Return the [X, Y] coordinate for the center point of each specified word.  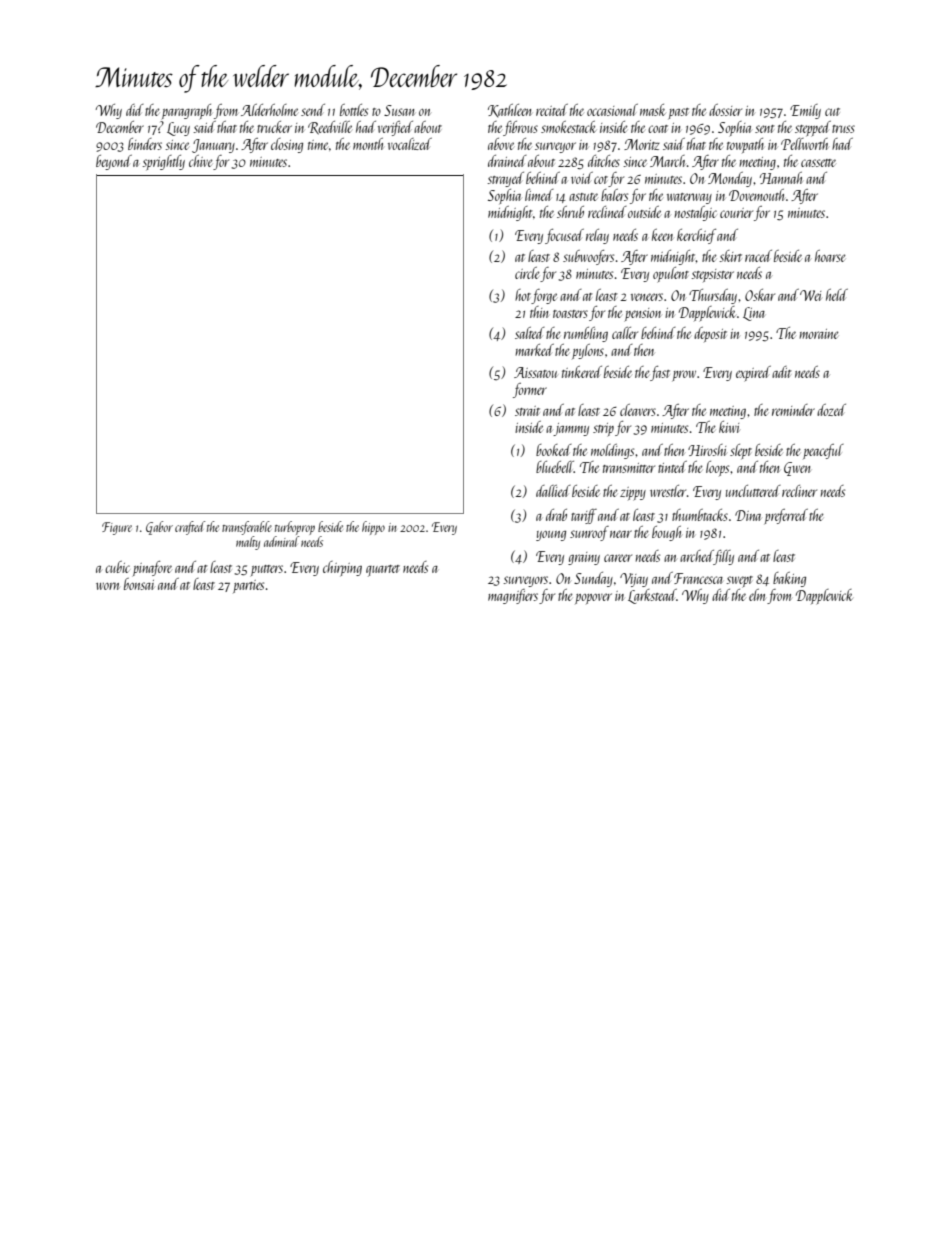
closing [287, 145]
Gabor [159, 528]
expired [753, 374]
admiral [282, 541]
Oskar [760, 295]
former [530, 390]
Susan [399, 110]
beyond [114, 162]
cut [832, 112]
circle [527, 273]
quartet [383, 571]
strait [527, 411]
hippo [373, 528]
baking [789, 579]
